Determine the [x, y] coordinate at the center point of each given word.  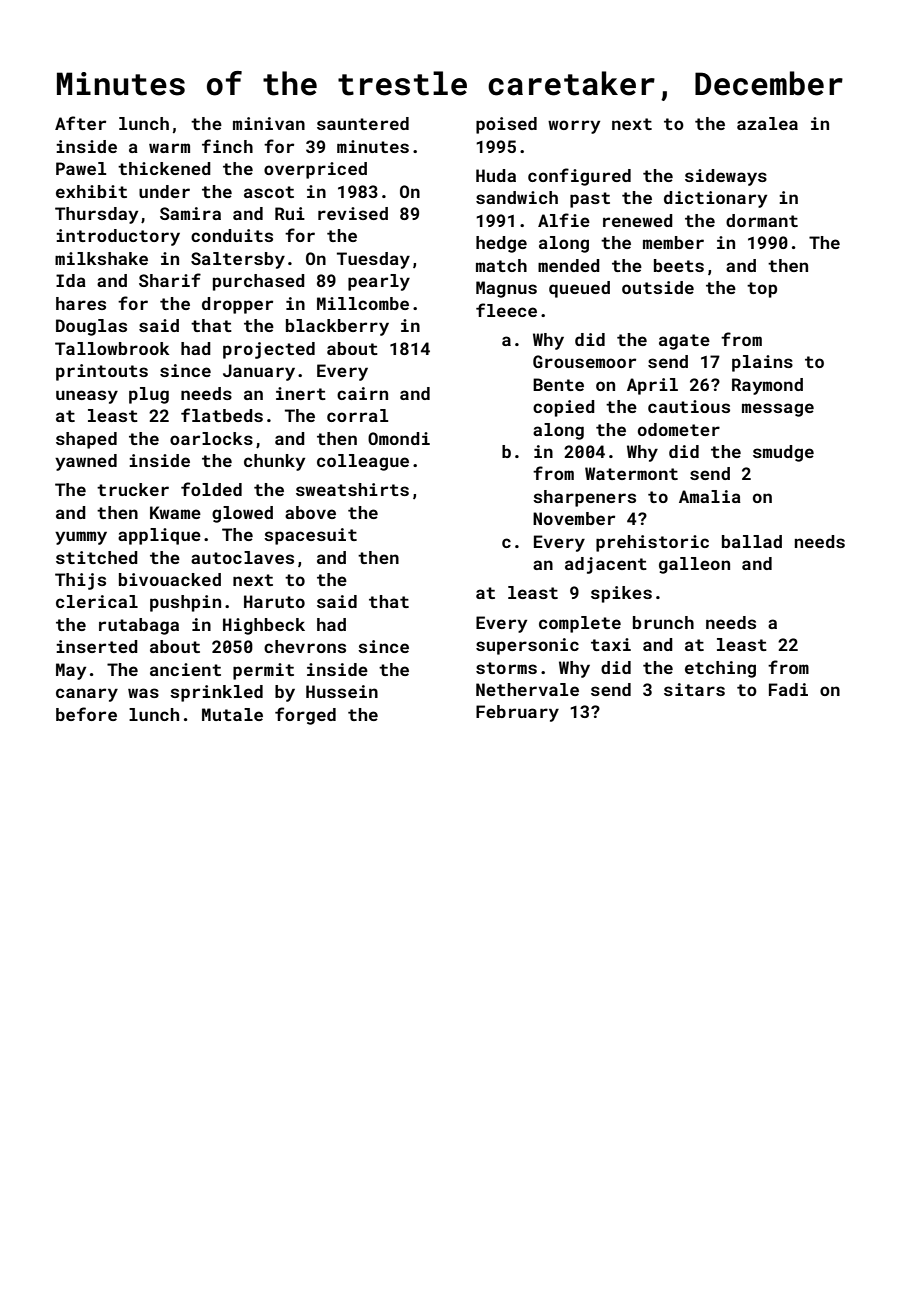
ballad [752, 541]
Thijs [80, 581]
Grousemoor [584, 361]
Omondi [399, 438]
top [762, 290]
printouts [102, 372]
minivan [269, 123]
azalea [767, 123]
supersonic [527, 646]
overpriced [315, 170]
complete [580, 624]
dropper [237, 305]
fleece [506, 310]
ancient [185, 669]
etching [720, 669]
